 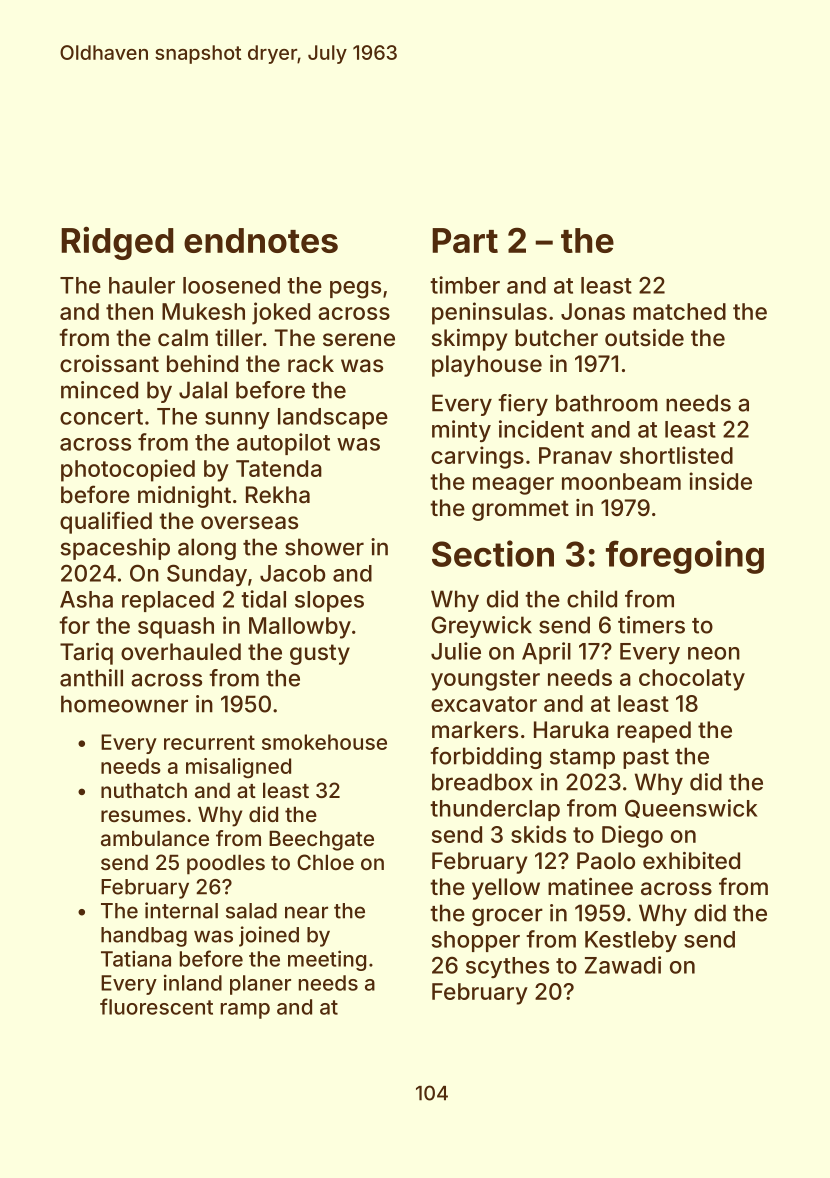 I want to click on endnotes, so click(x=261, y=240).
